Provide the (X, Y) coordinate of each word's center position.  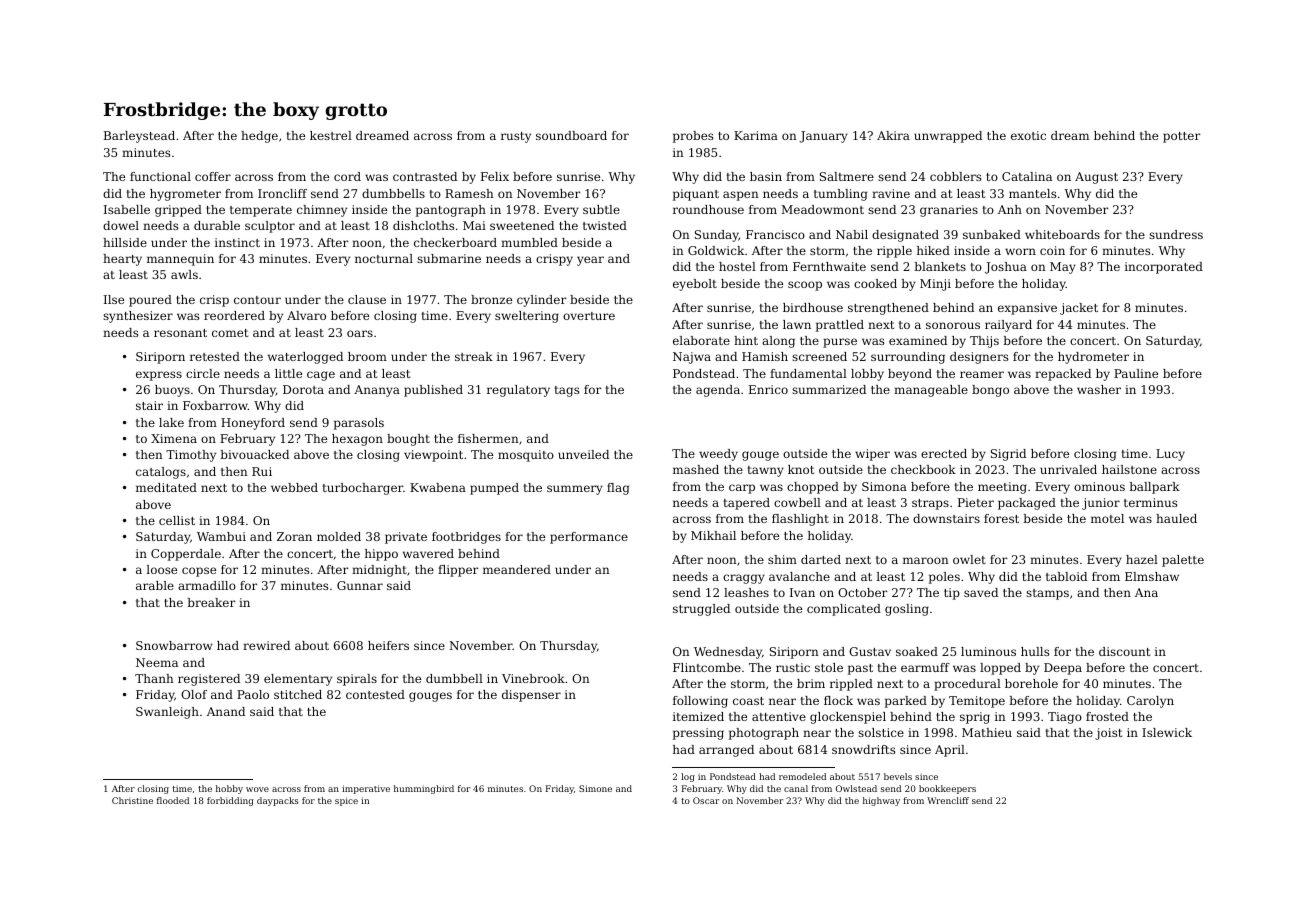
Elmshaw (1152, 576)
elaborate (701, 340)
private (406, 538)
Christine (132, 800)
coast (748, 701)
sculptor (270, 227)
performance (589, 538)
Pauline (1136, 373)
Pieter (976, 502)
